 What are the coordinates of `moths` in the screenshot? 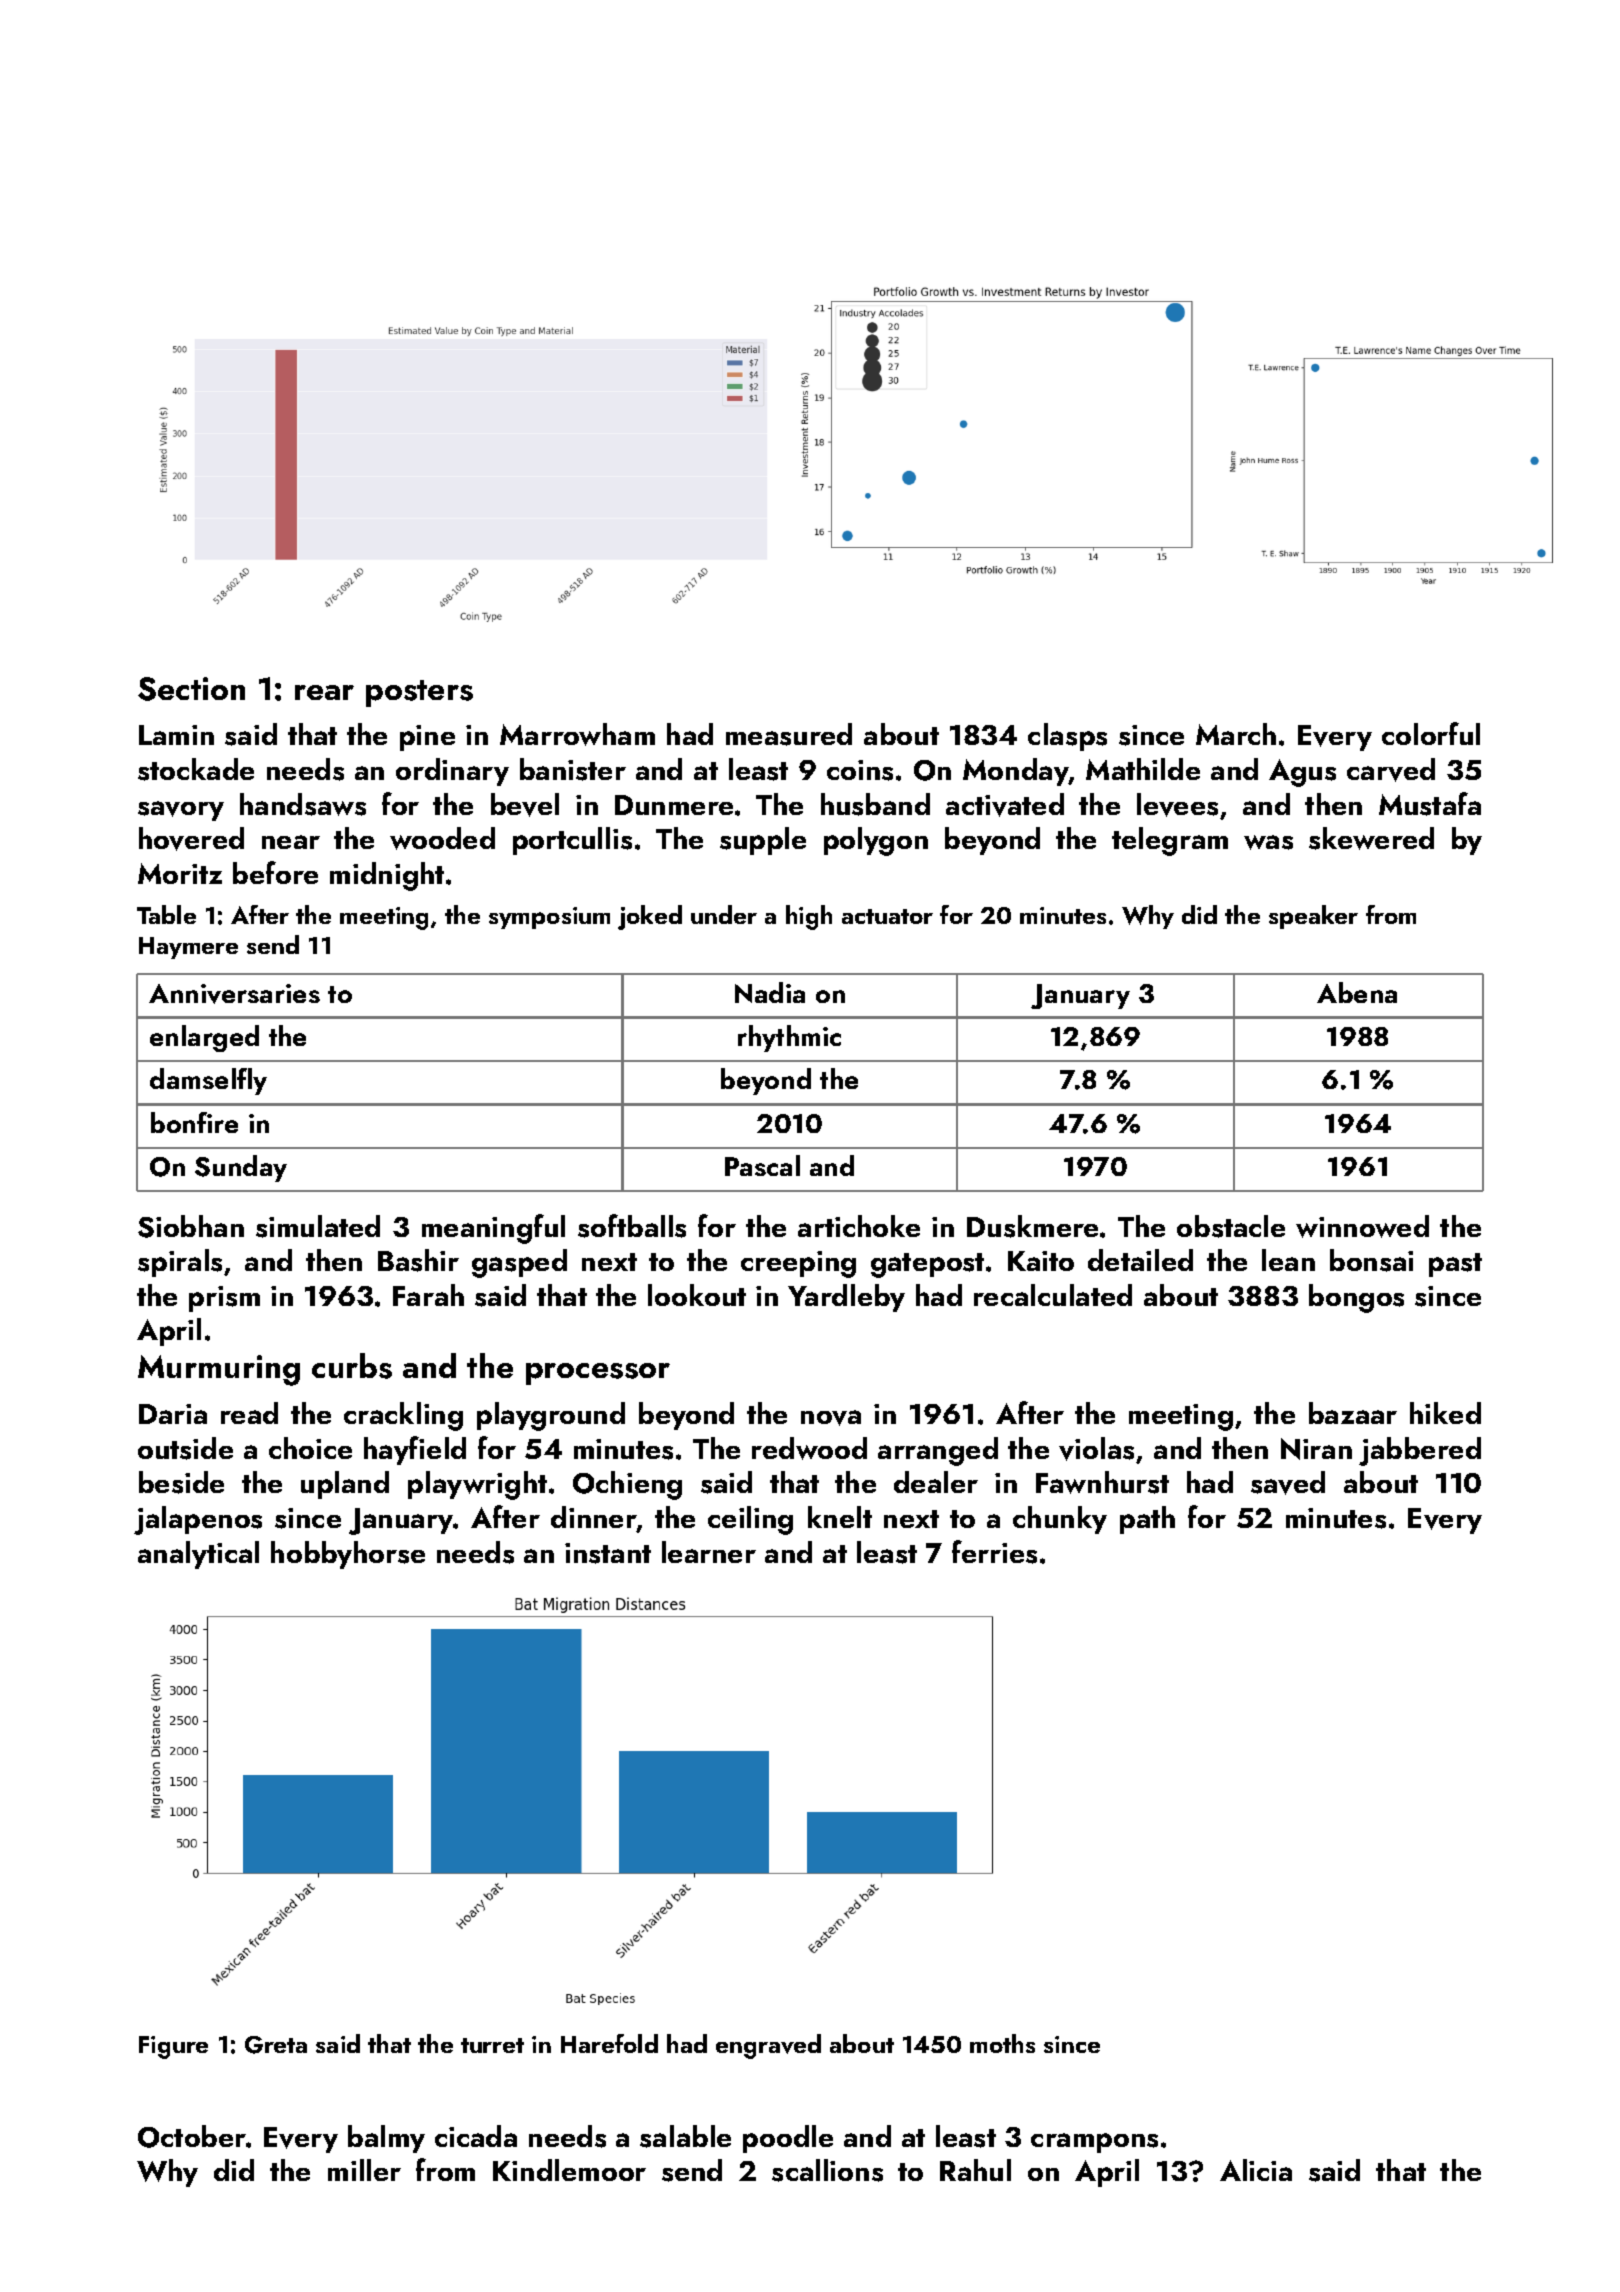 It's located at (1002, 2043).
